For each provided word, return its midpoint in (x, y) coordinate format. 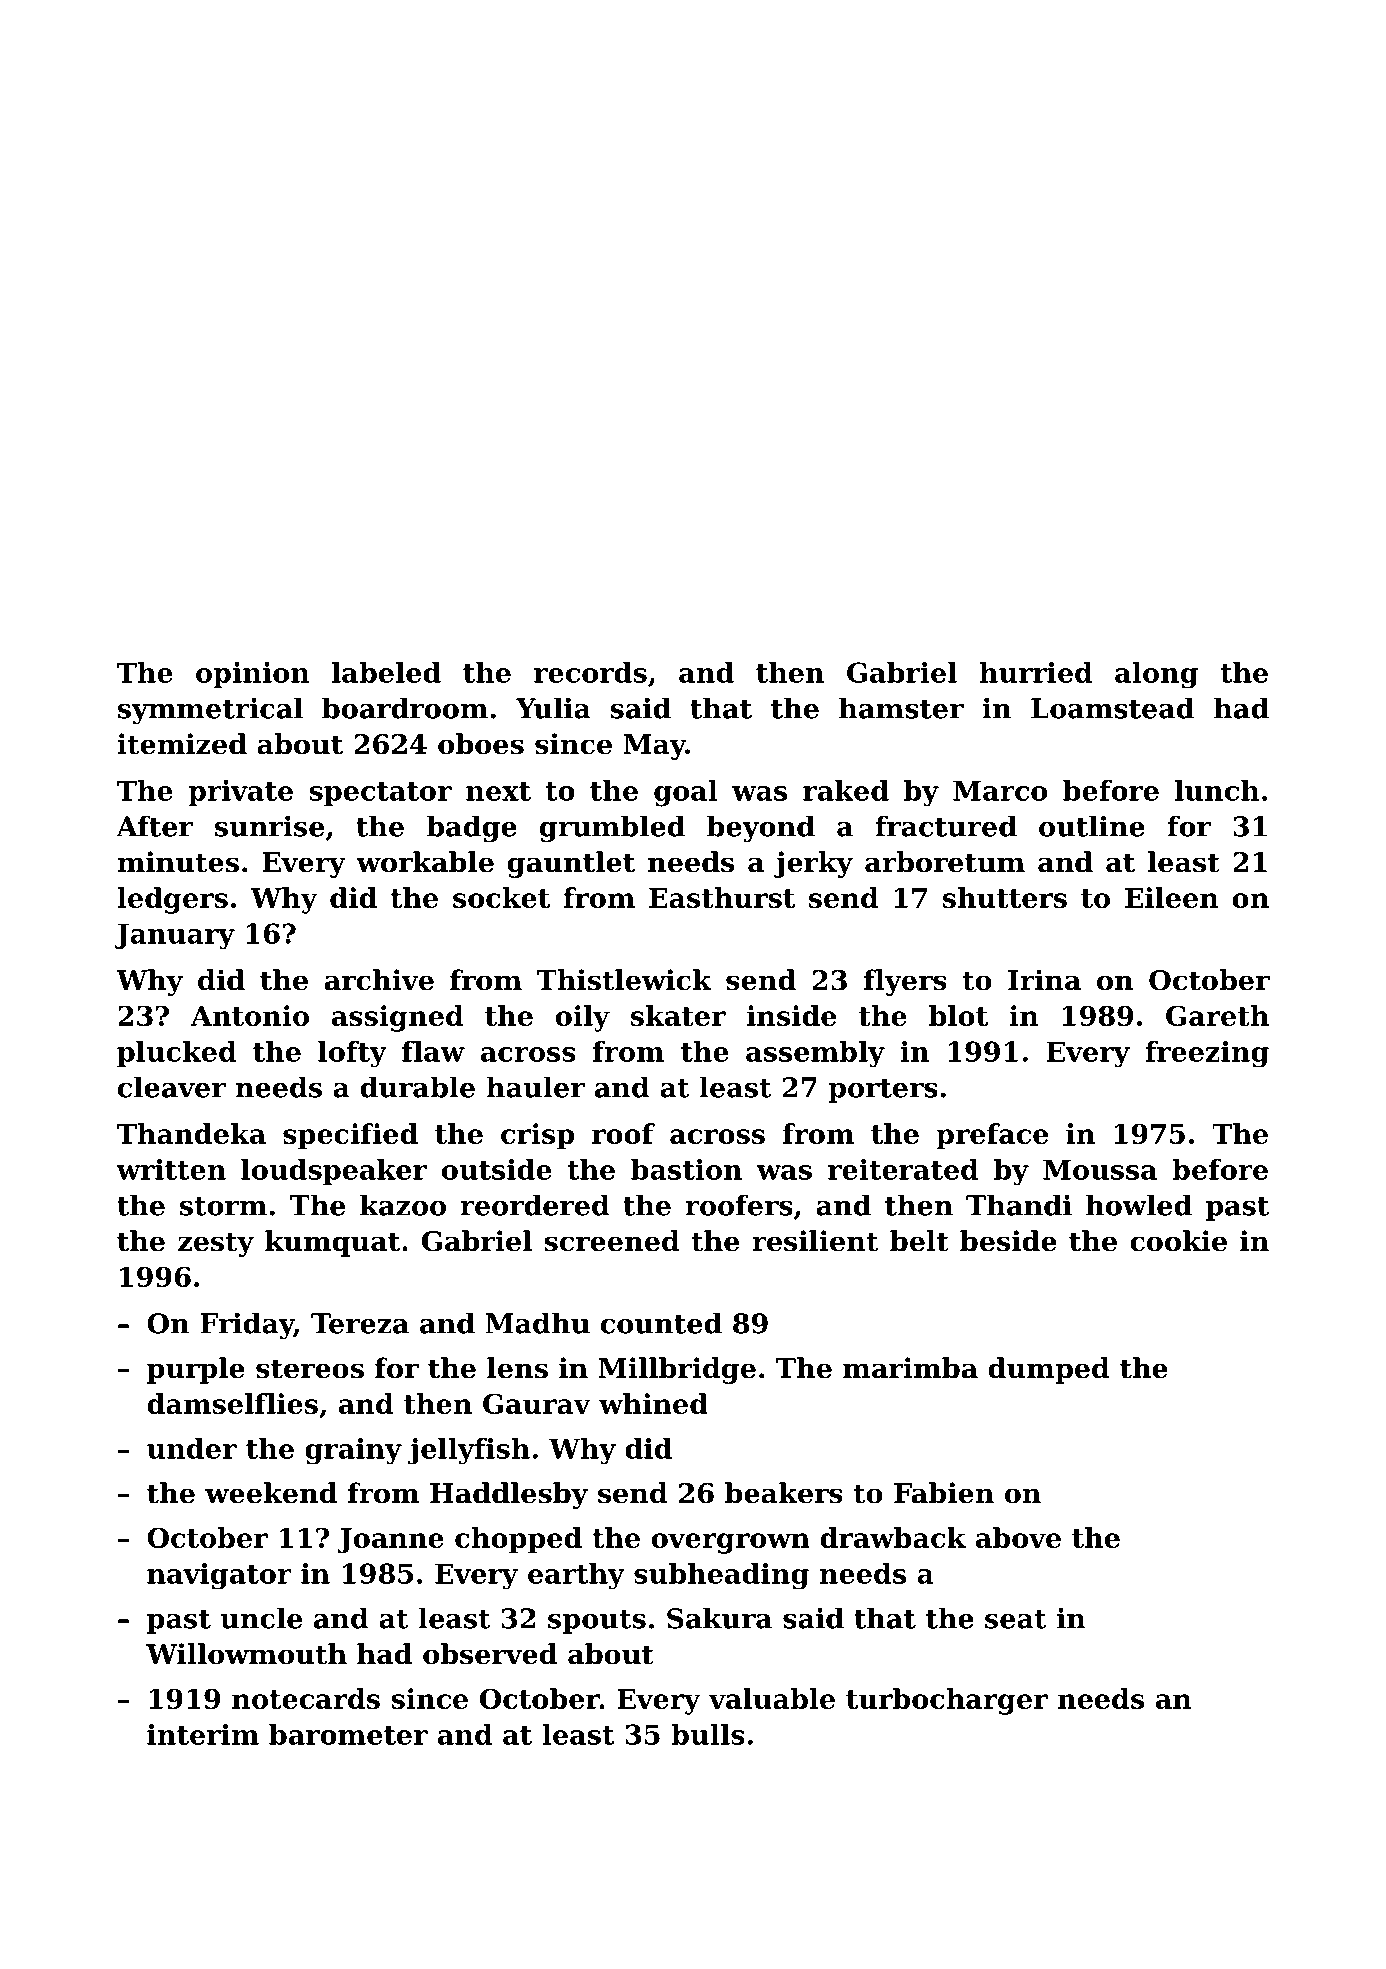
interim (203, 1734)
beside (1008, 1241)
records (590, 672)
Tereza (360, 1323)
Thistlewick (624, 980)
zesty (216, 1244)
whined (653, 1403)
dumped (1049, 1370)
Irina (1044, 980)
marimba (910, 1368)
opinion (253, 675)
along (1156, 675)
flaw (433, 1051)
